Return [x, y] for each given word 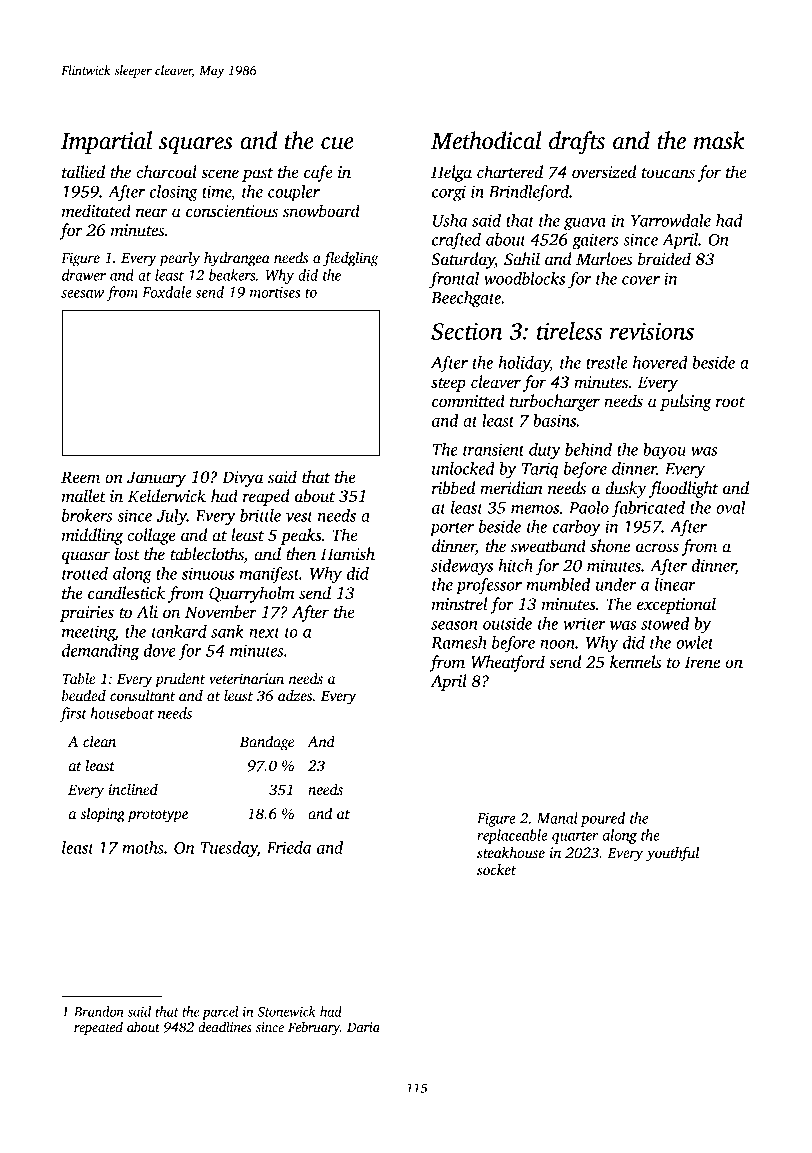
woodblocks [524, 278]
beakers [232, 275]
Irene [702, 662]
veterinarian [246, 678]
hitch [516, 565]
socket [496, 869]
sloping [102, 815]
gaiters [595, 241]
